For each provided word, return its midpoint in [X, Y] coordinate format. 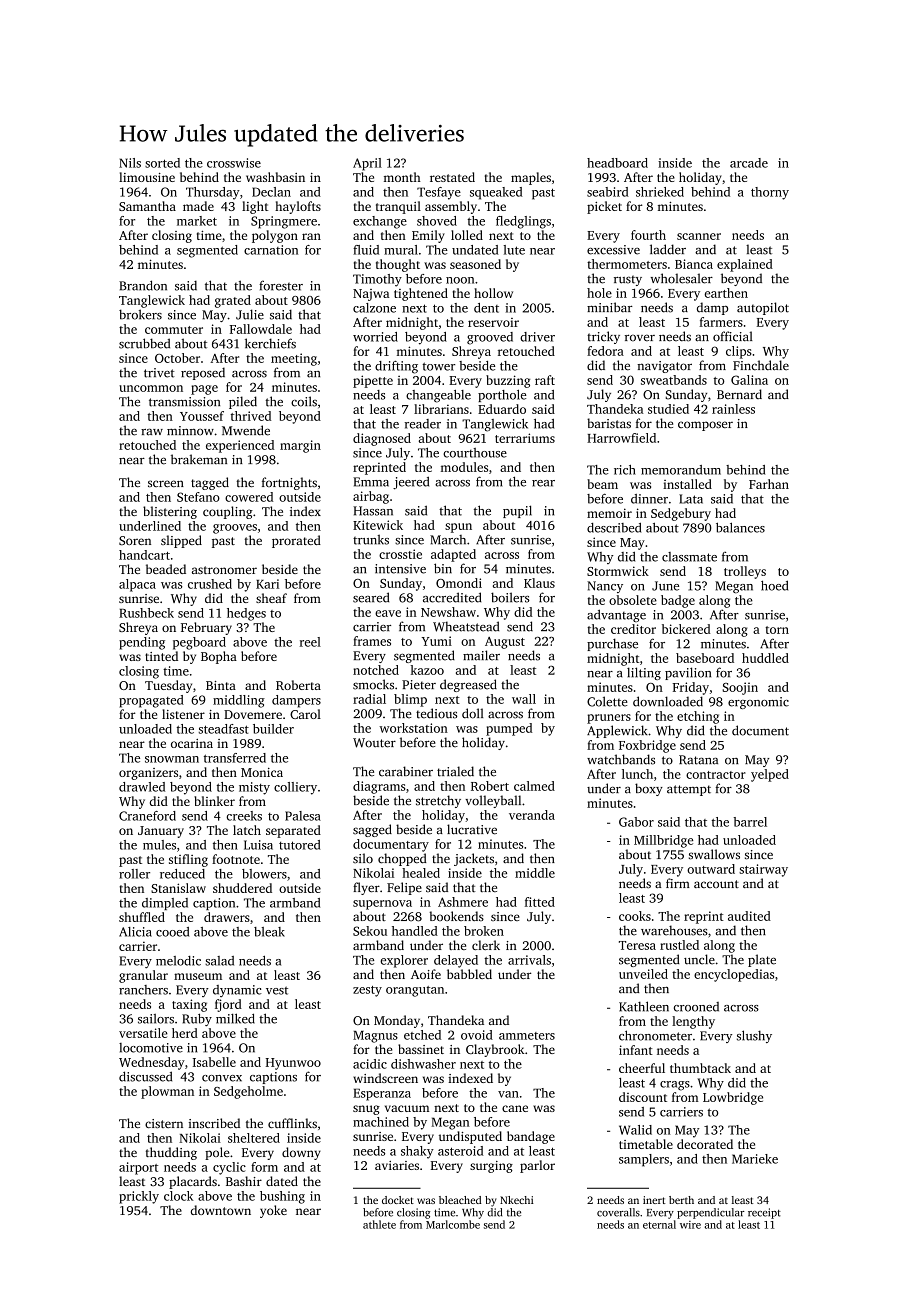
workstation [413, 728]
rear [543, 483]
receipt [764, 1213]
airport [138, 1168]
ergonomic [758, 703]
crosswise [234, 163]
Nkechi [517, 1200]
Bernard [739, 394]
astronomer [224, 570]
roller [134, 874]
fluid [366, 250]
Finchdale [761, 365]
